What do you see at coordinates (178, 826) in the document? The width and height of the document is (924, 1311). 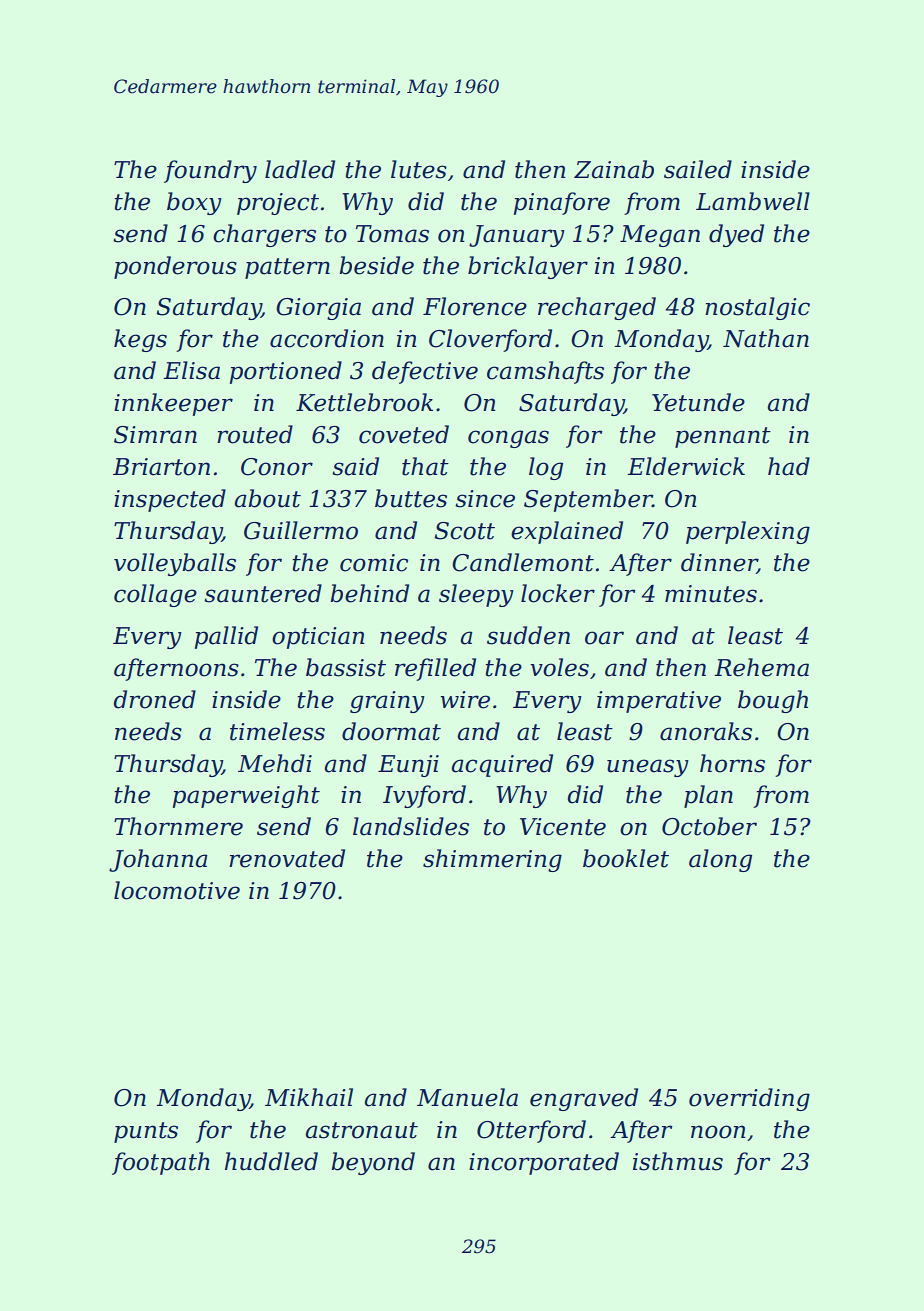 I see `Thornmere` at bounding box center [178, 826].
